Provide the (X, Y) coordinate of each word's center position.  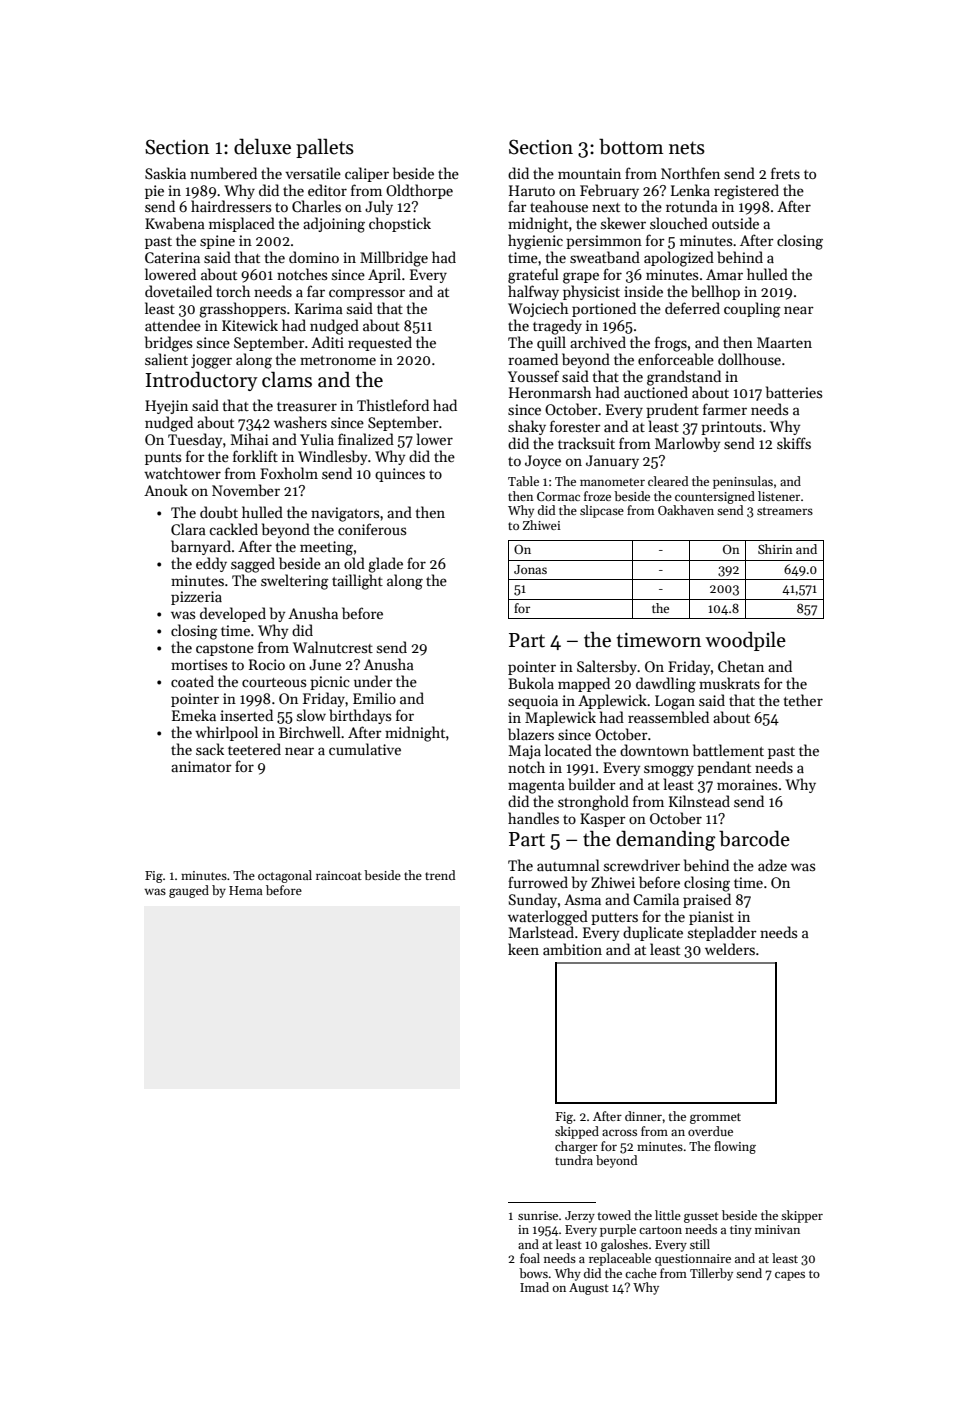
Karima (319, 308)
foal (530, 1258)
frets (785, 173)
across (619, 1132)
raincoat (339, 875)
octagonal (285, 876)
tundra (574, 1160)
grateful (533, 276)
